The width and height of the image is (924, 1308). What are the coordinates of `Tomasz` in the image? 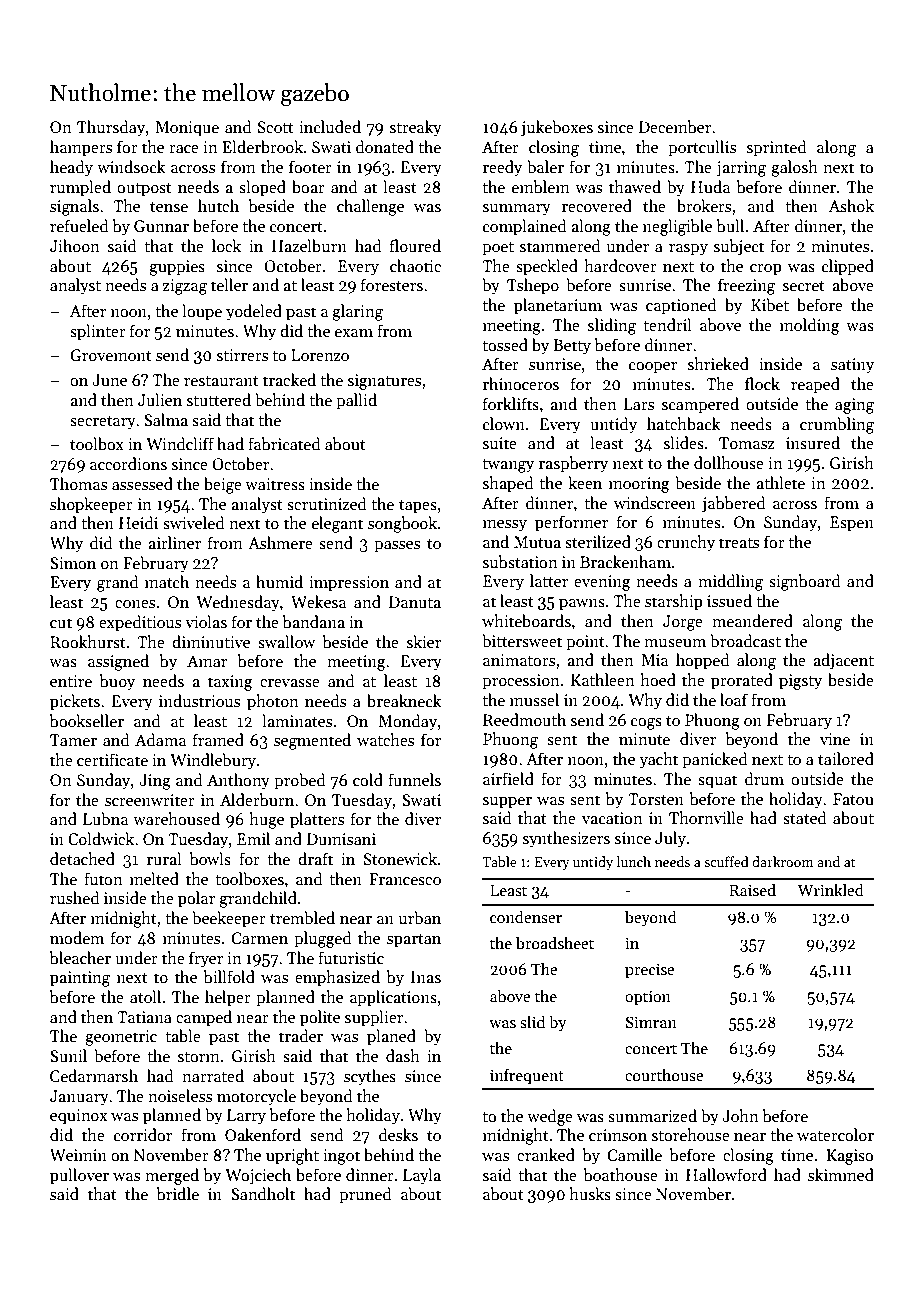 It's located at (747, 443).
